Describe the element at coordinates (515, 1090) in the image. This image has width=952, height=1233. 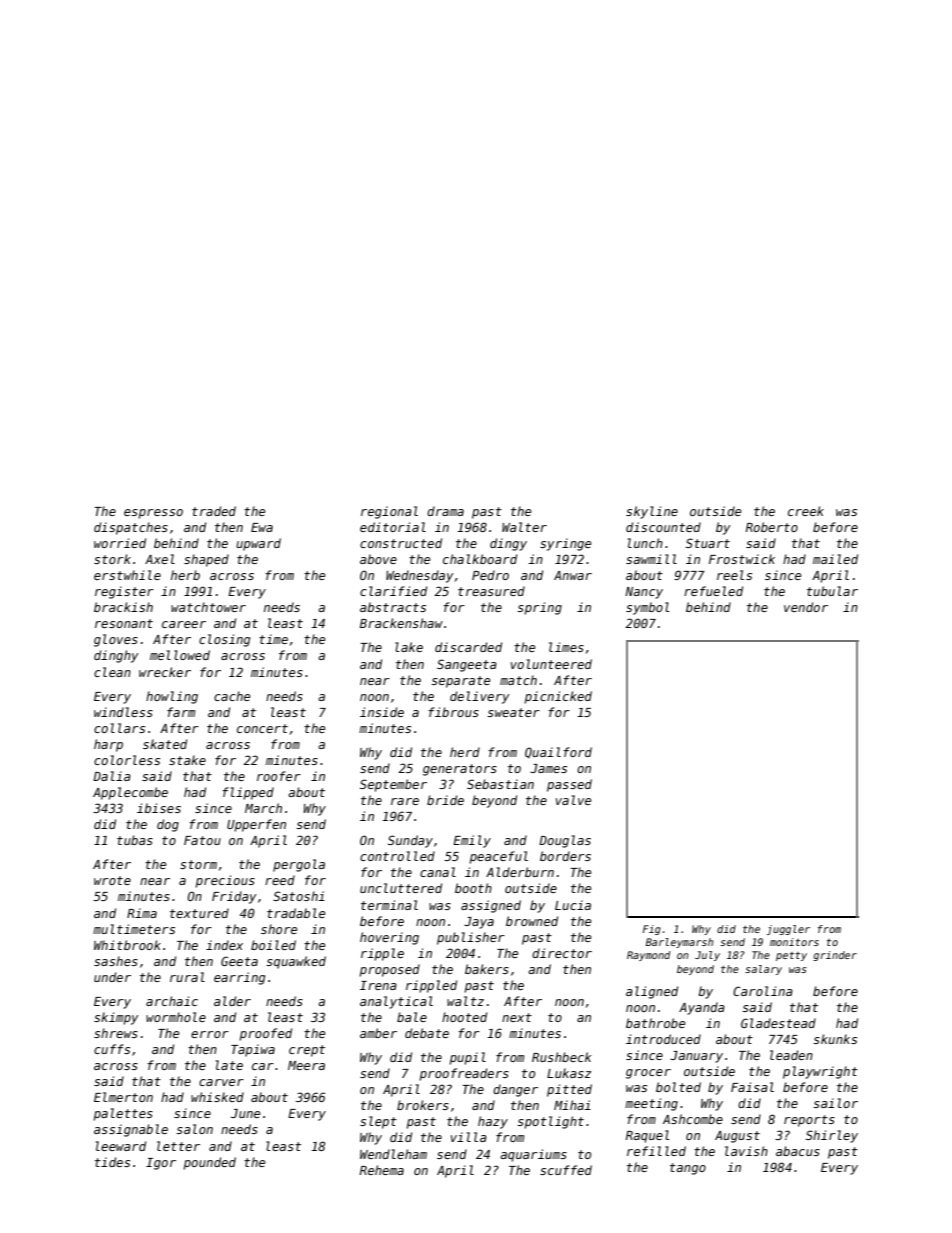
I see `danger` at that location.
